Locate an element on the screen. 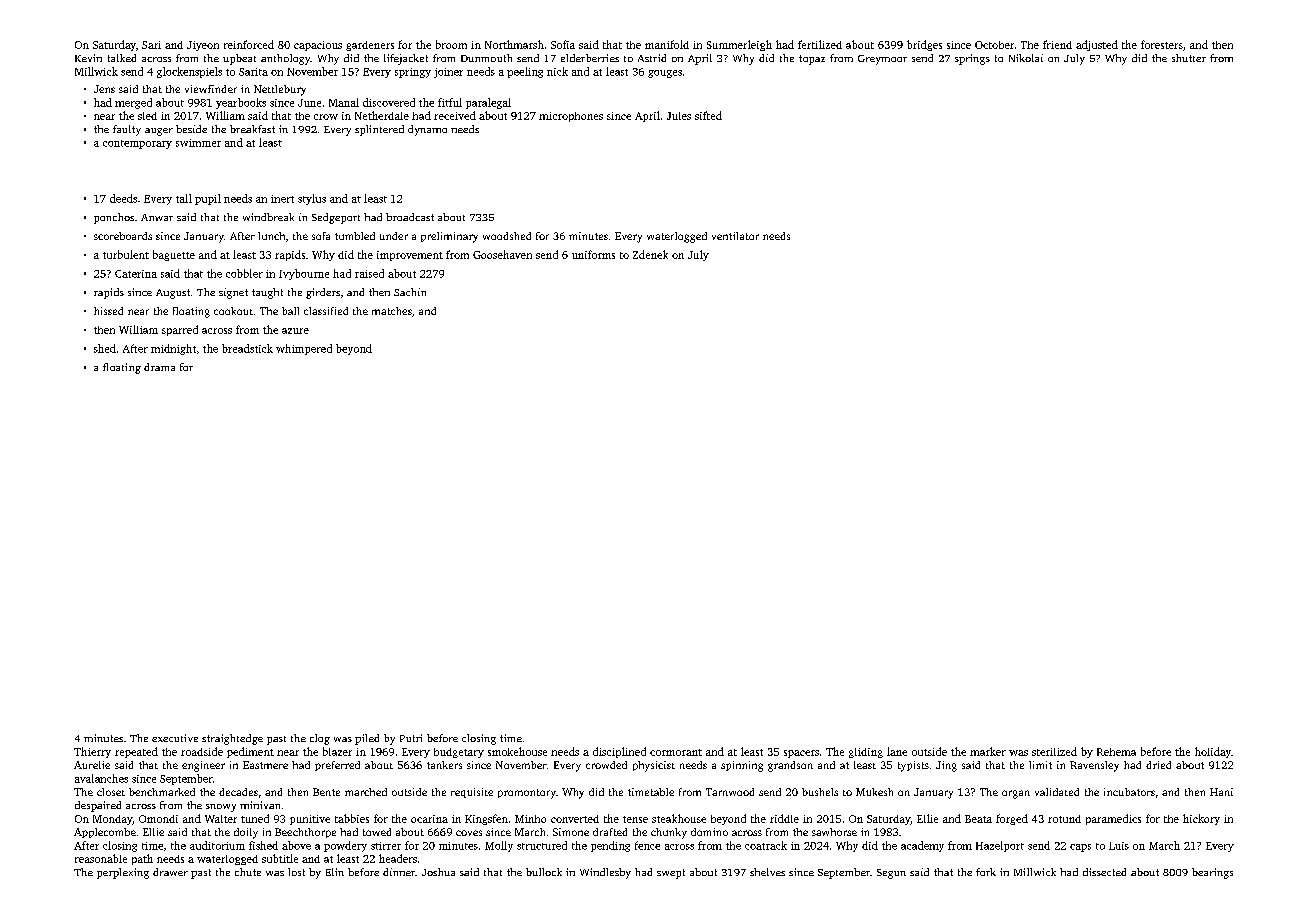 This screenshot has width=1308, height=924. Rehema is located at coordinates (1116, 752).
